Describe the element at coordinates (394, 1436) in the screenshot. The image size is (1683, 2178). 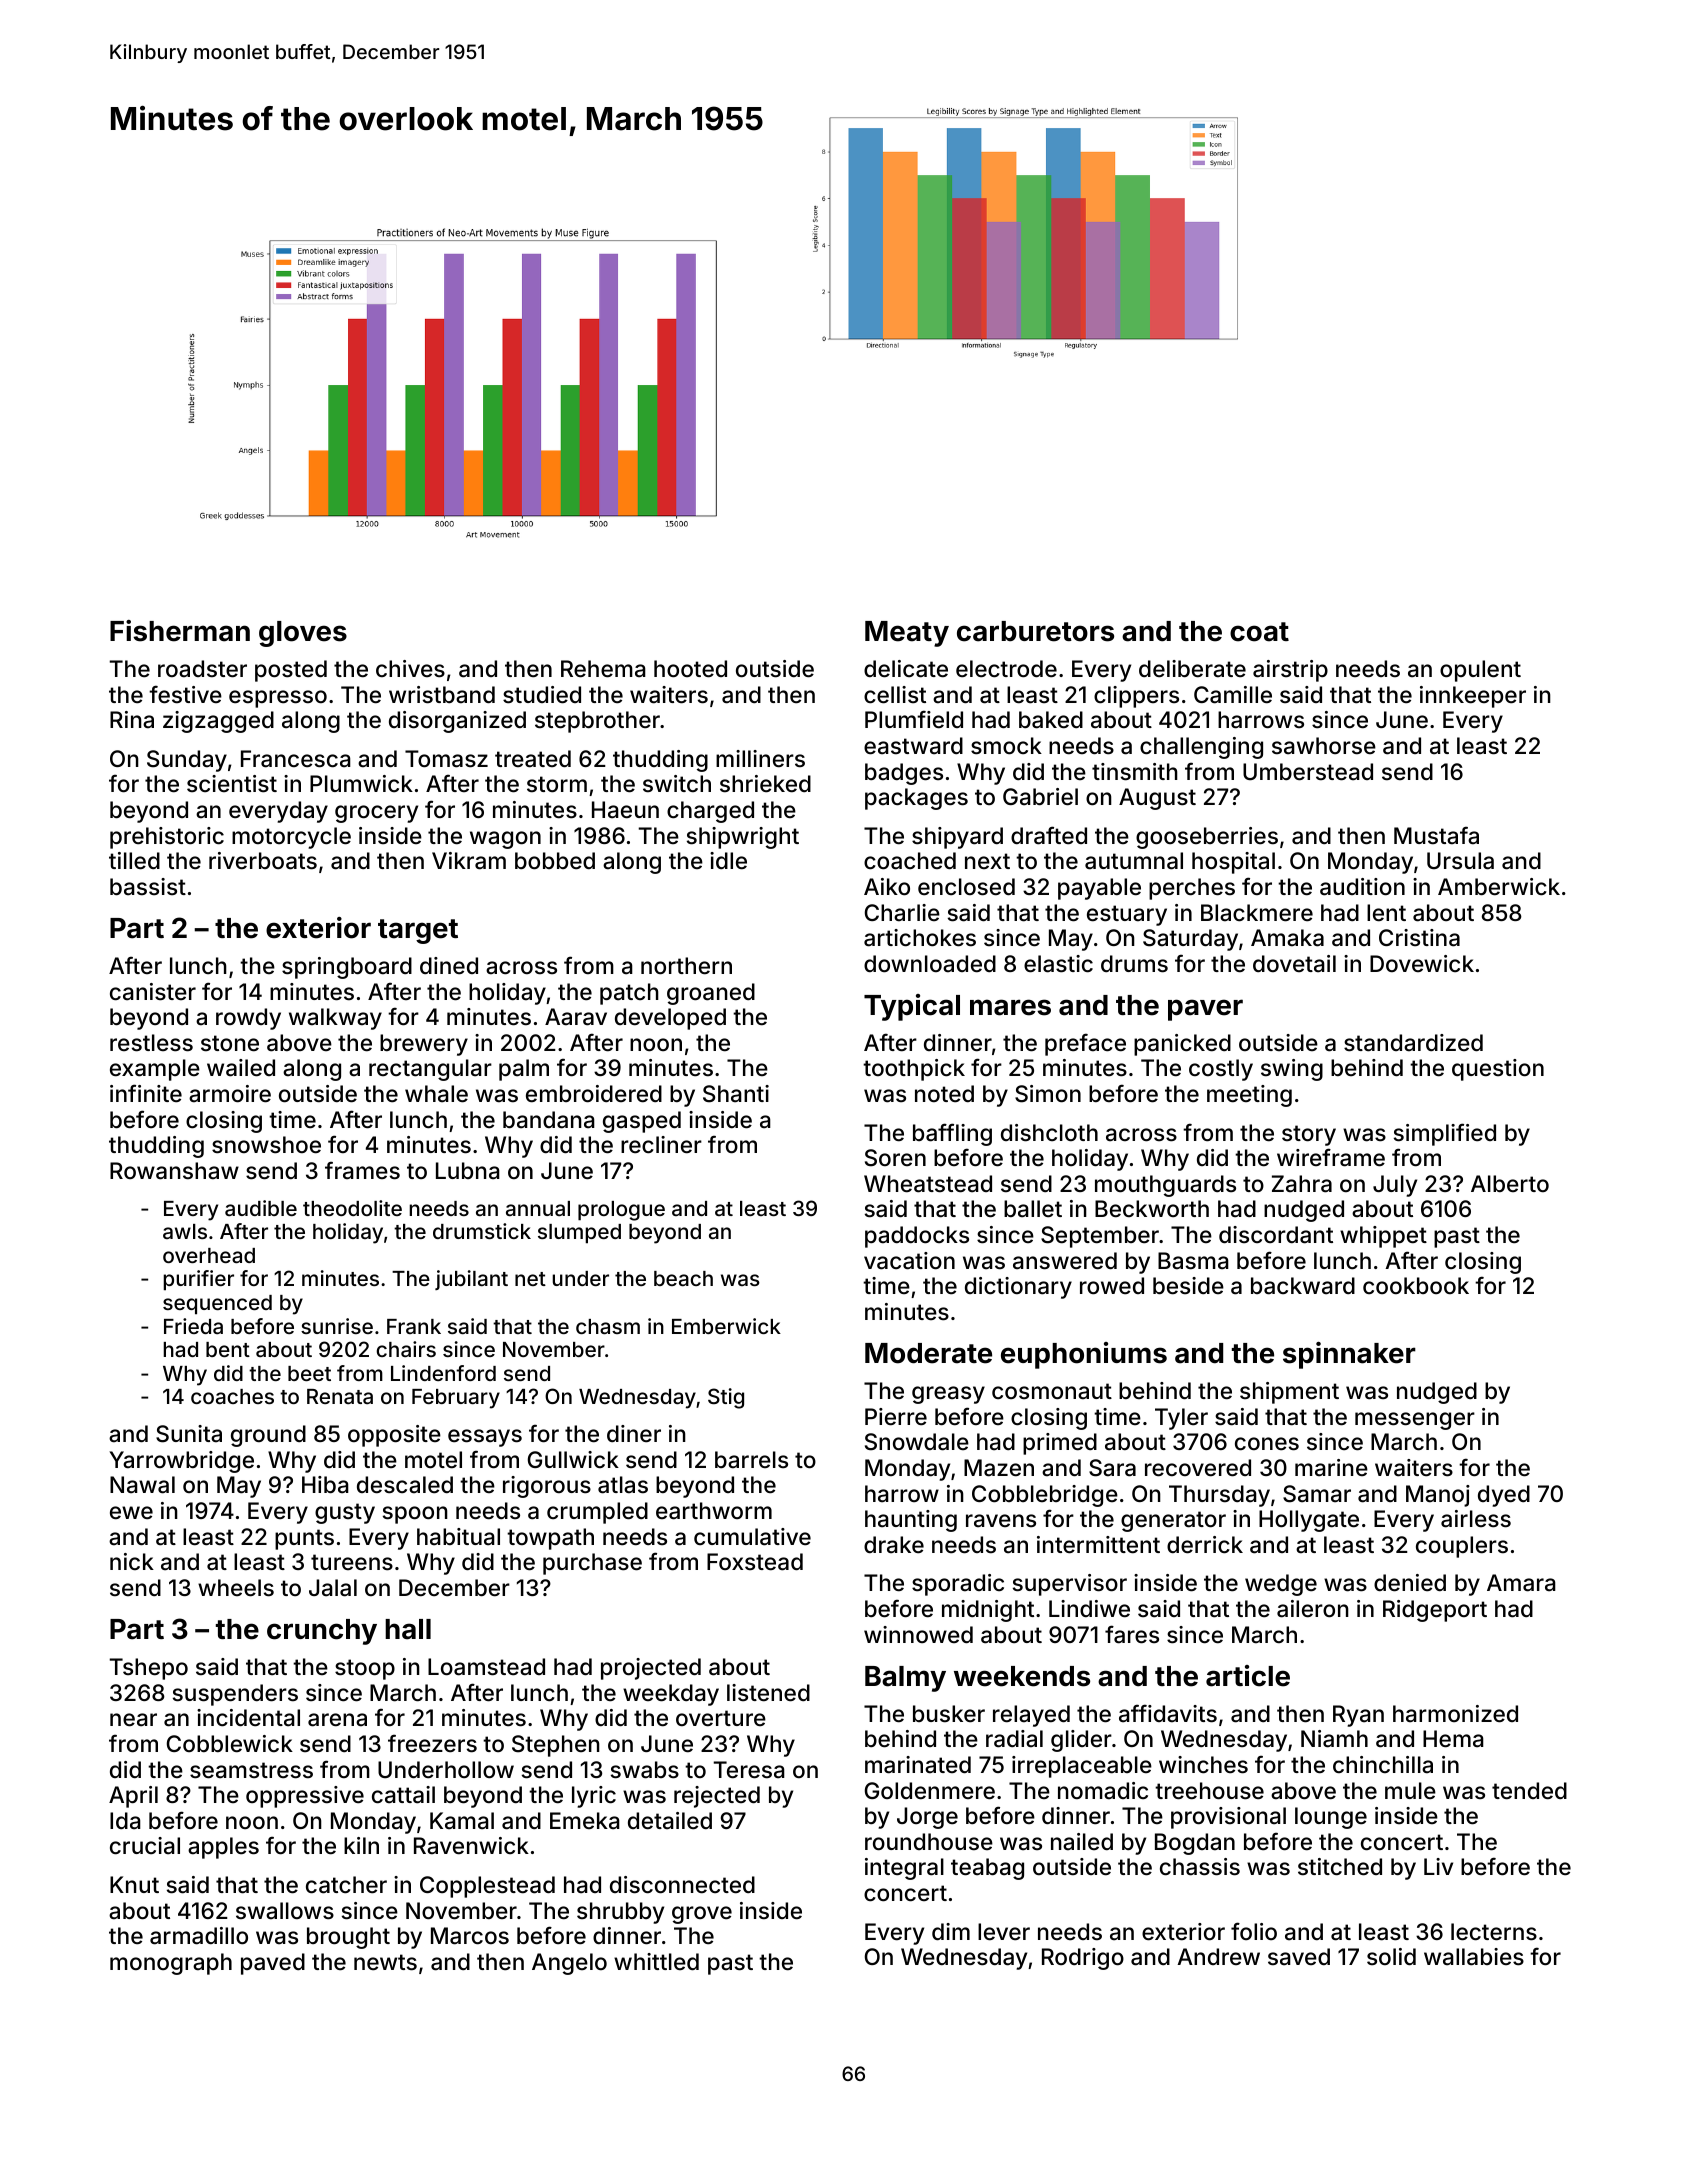
I see `opposite` at that location.
